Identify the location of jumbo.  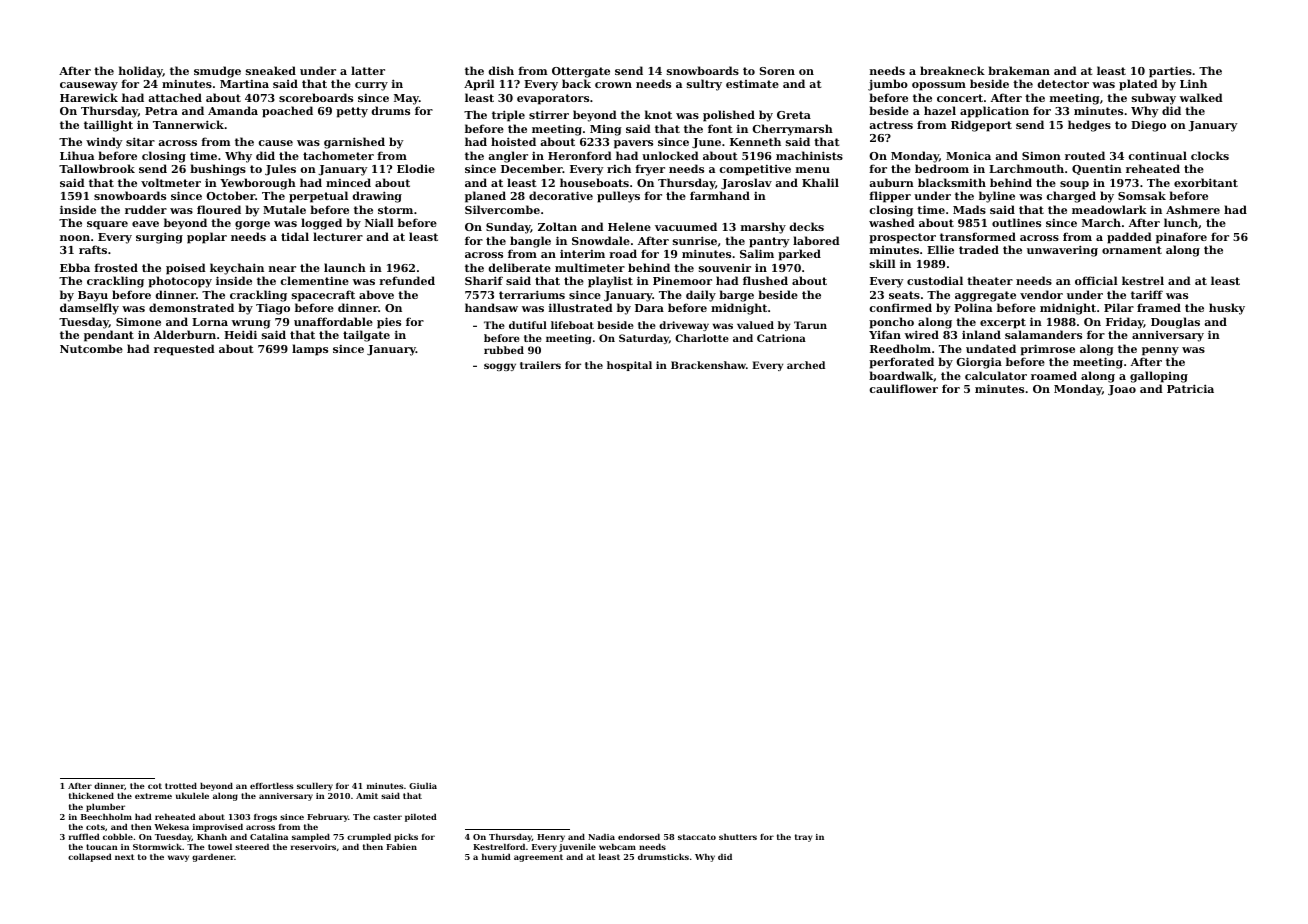
(888, 85).
